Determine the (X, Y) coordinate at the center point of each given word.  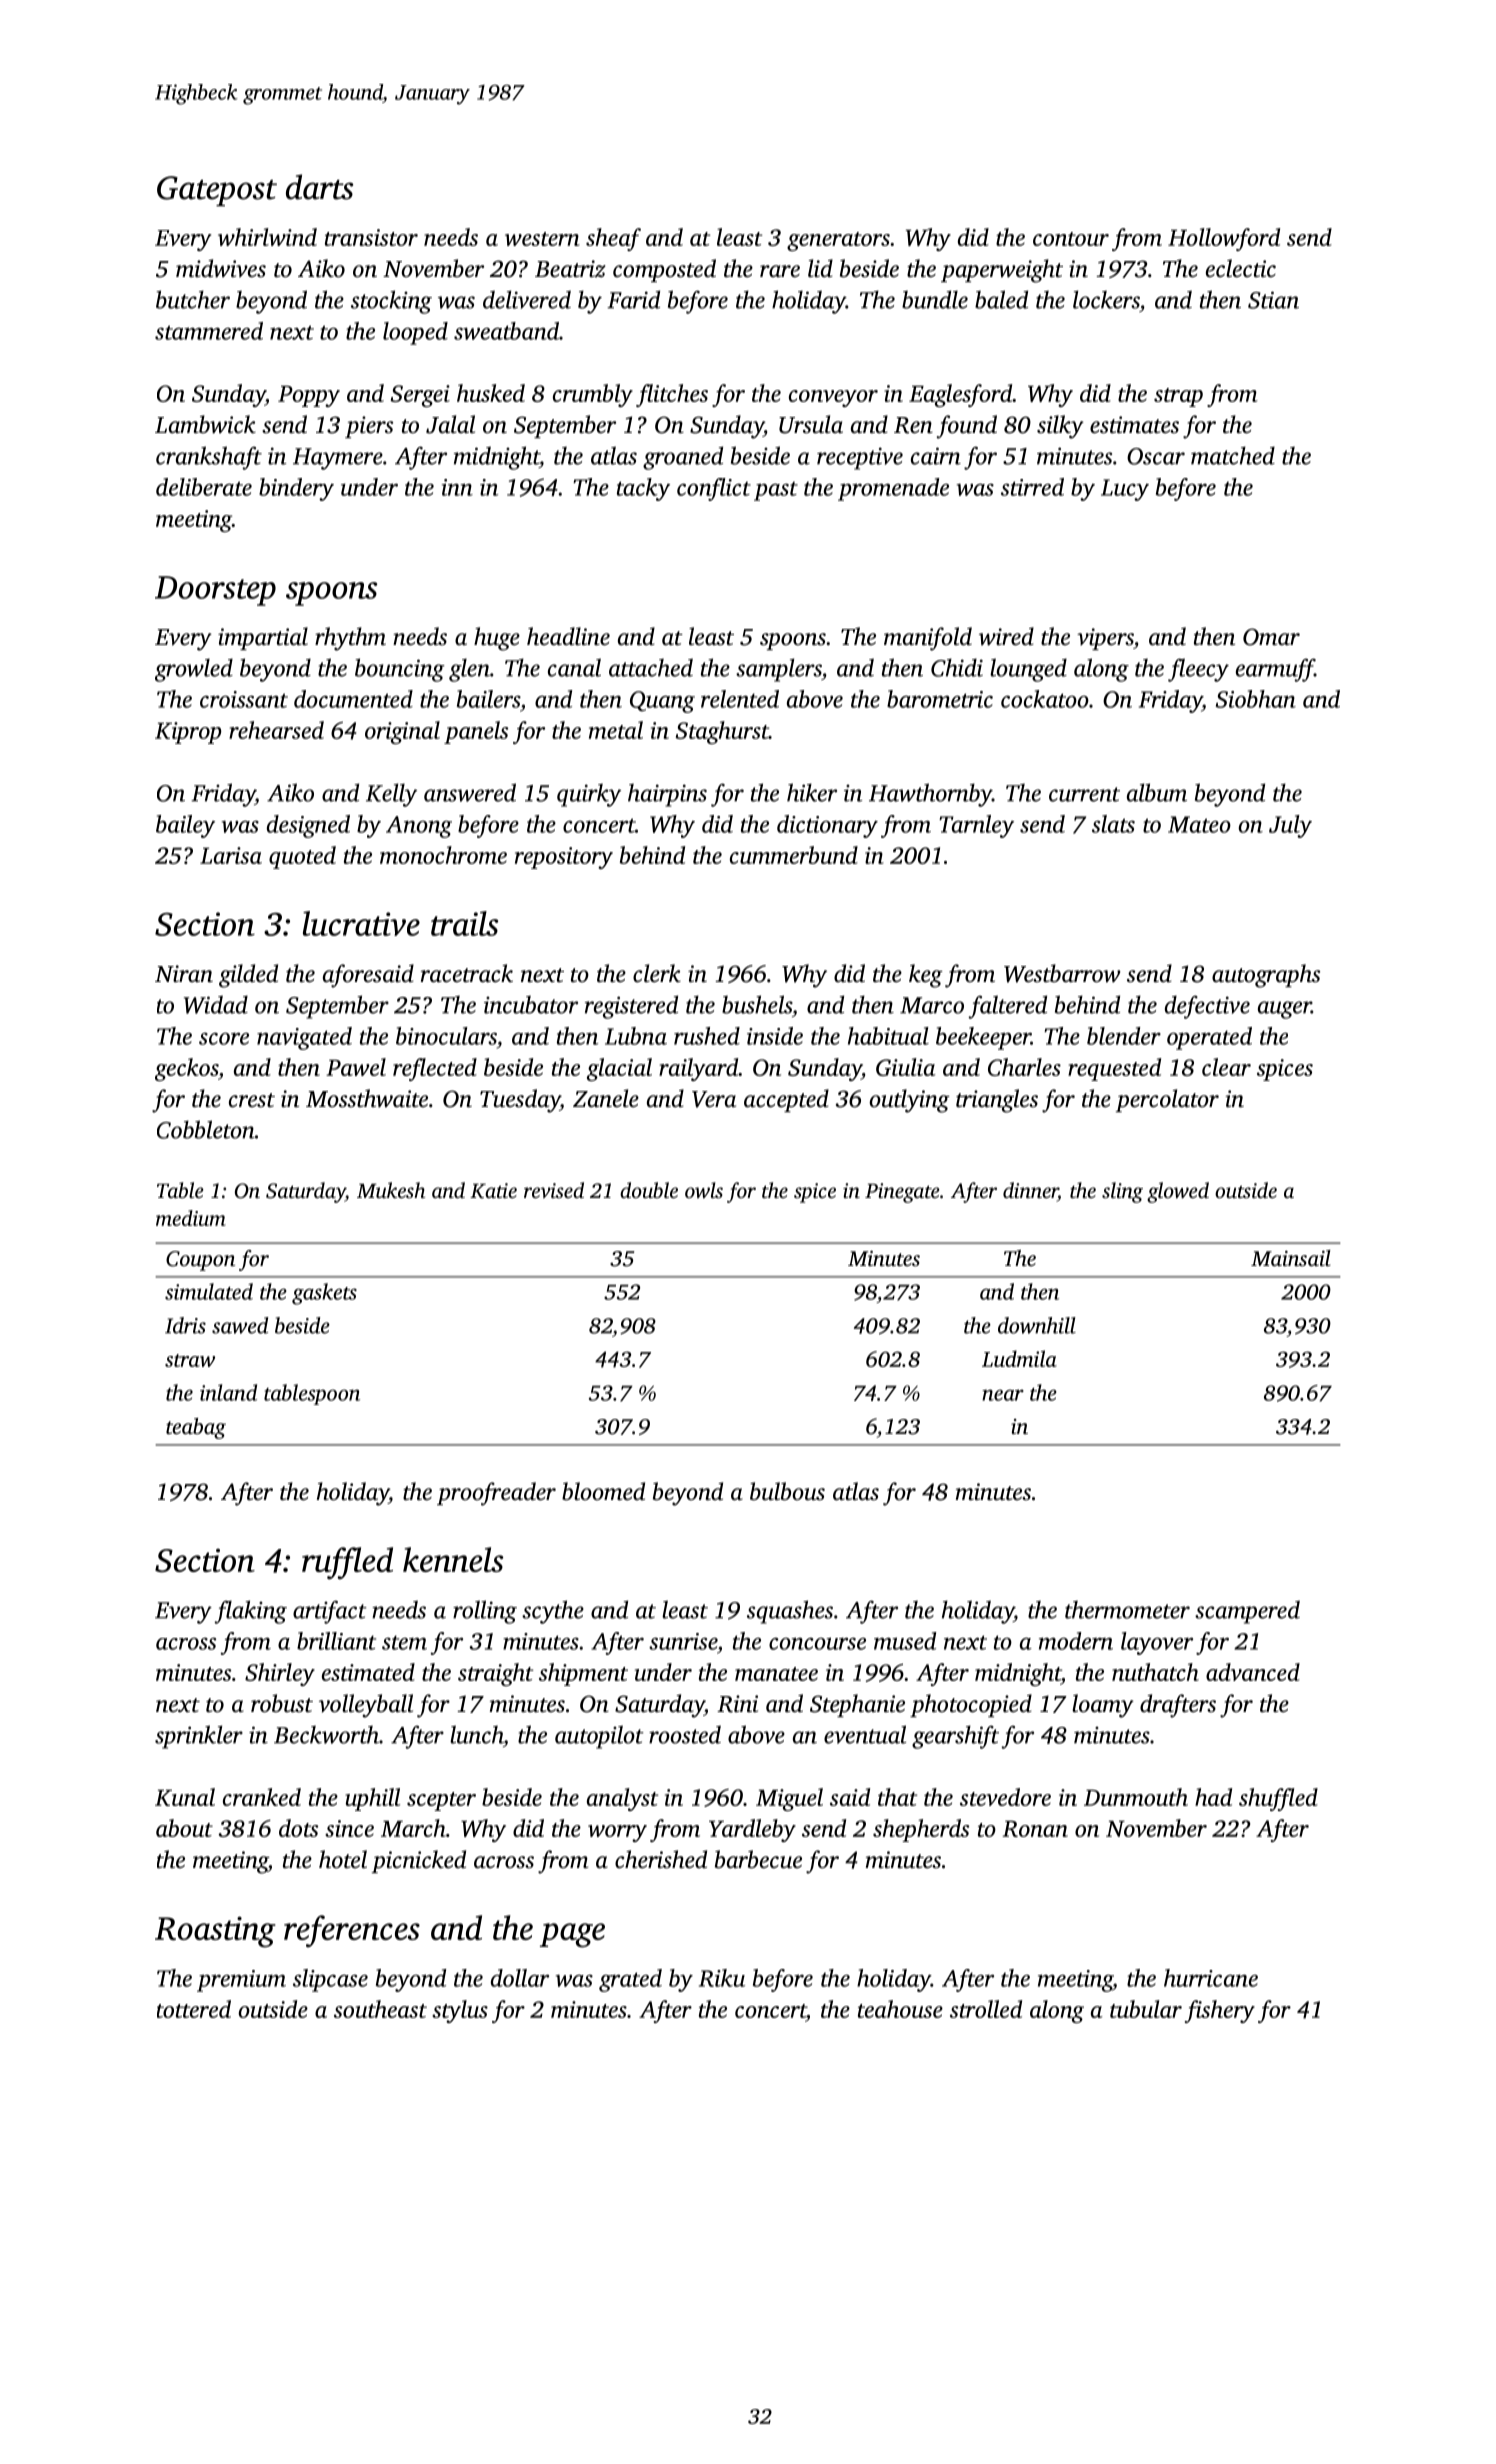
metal (616, 730)
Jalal (450, 424)
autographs (1266, 976)
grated (630, 1980)
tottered (194, 2009)
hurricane (1211, 1978)
